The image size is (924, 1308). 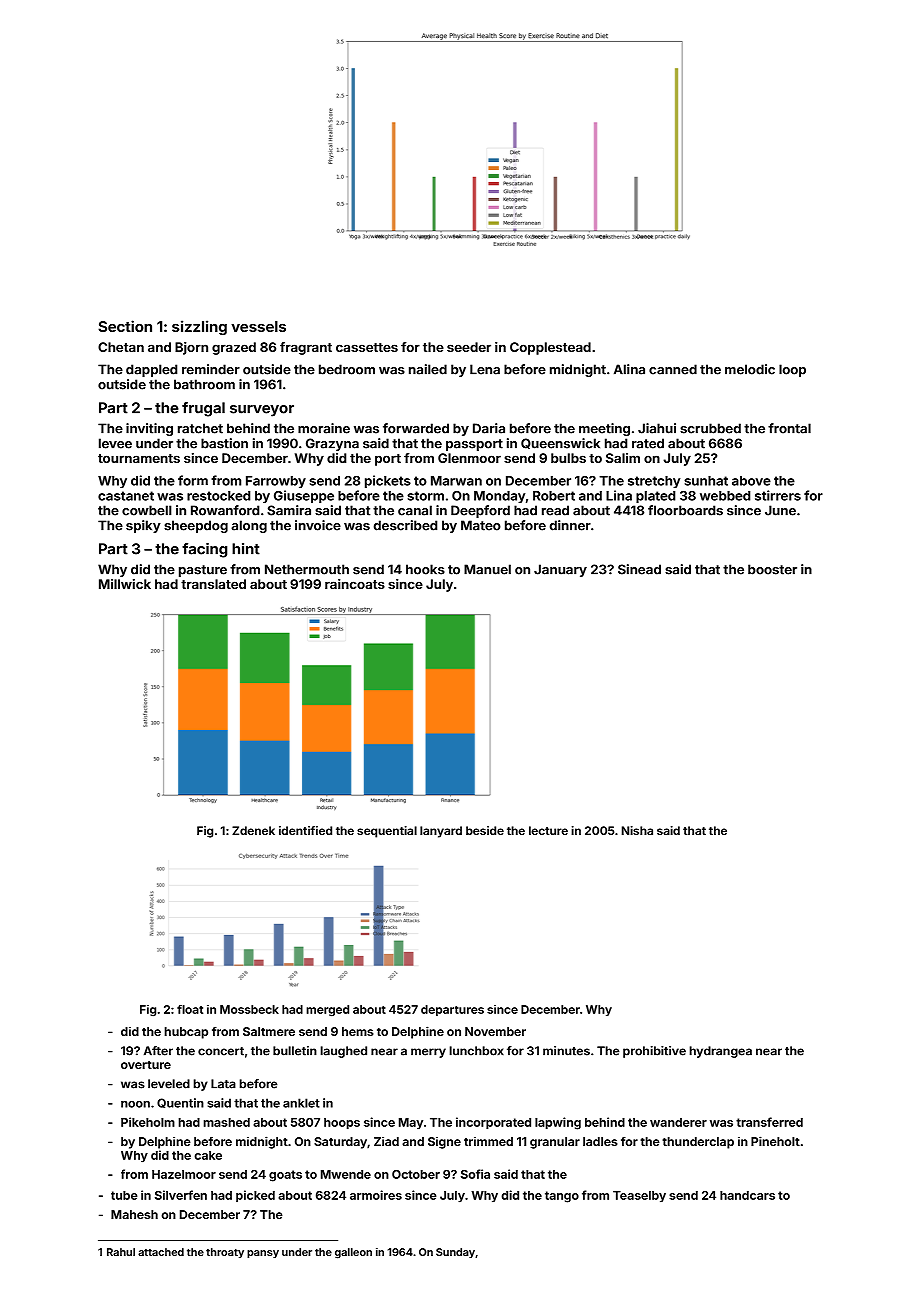 I want to click on handcars, so click(x=747, y=1195).
